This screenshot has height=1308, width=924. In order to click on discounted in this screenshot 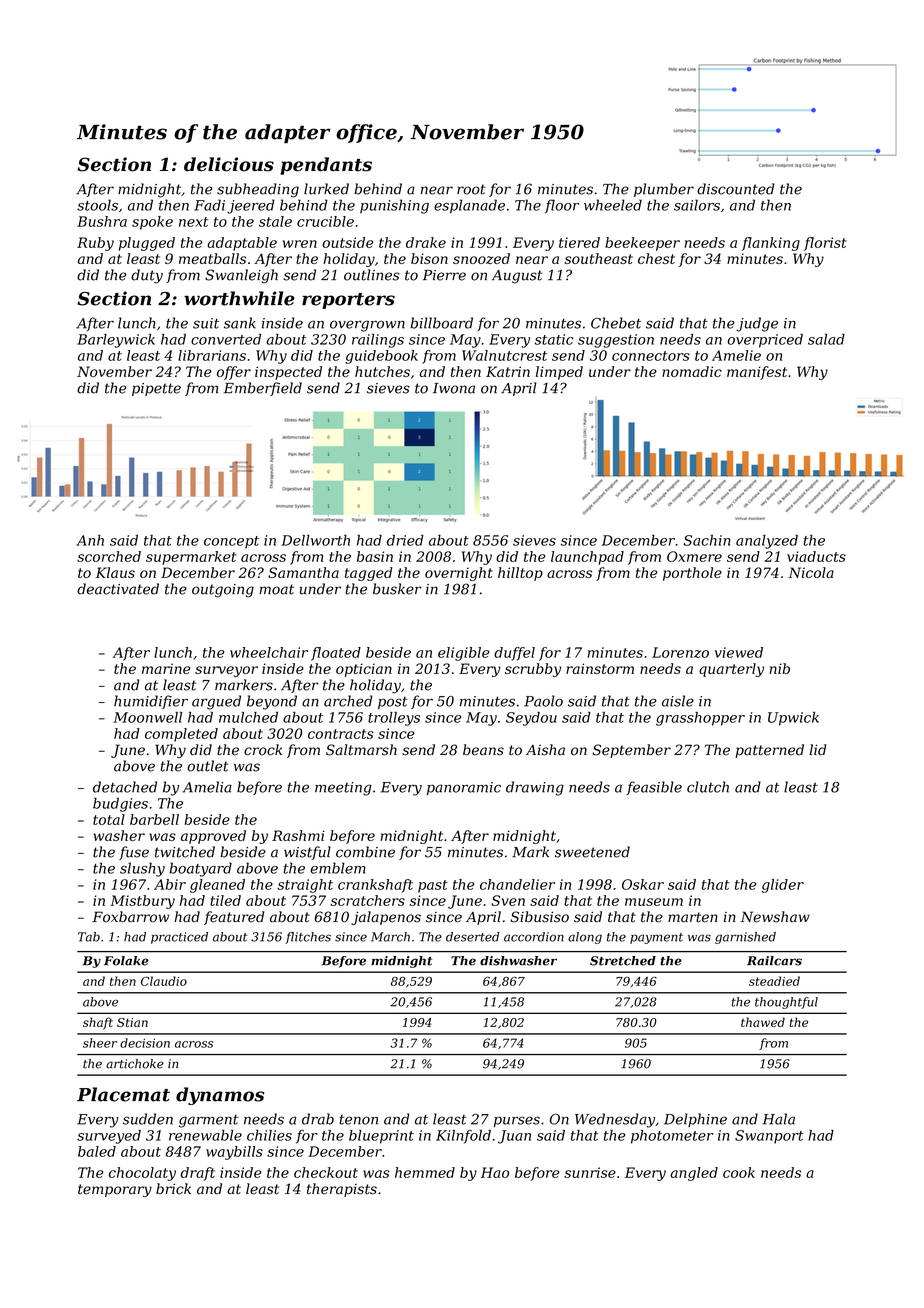, I will do `click(736, 189)`.
